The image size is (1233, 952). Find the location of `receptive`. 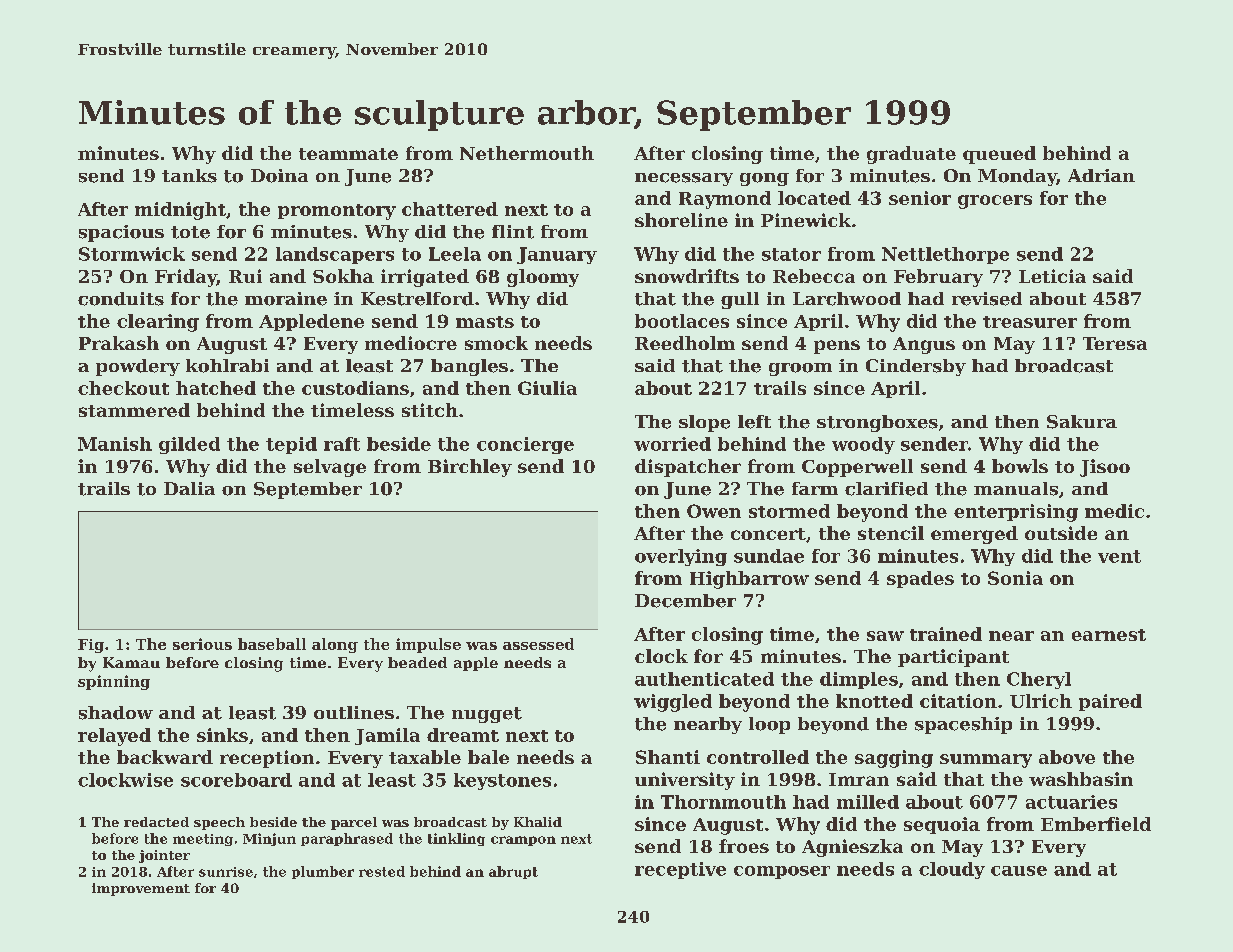

receptive is located at coordinates (680, 870).
